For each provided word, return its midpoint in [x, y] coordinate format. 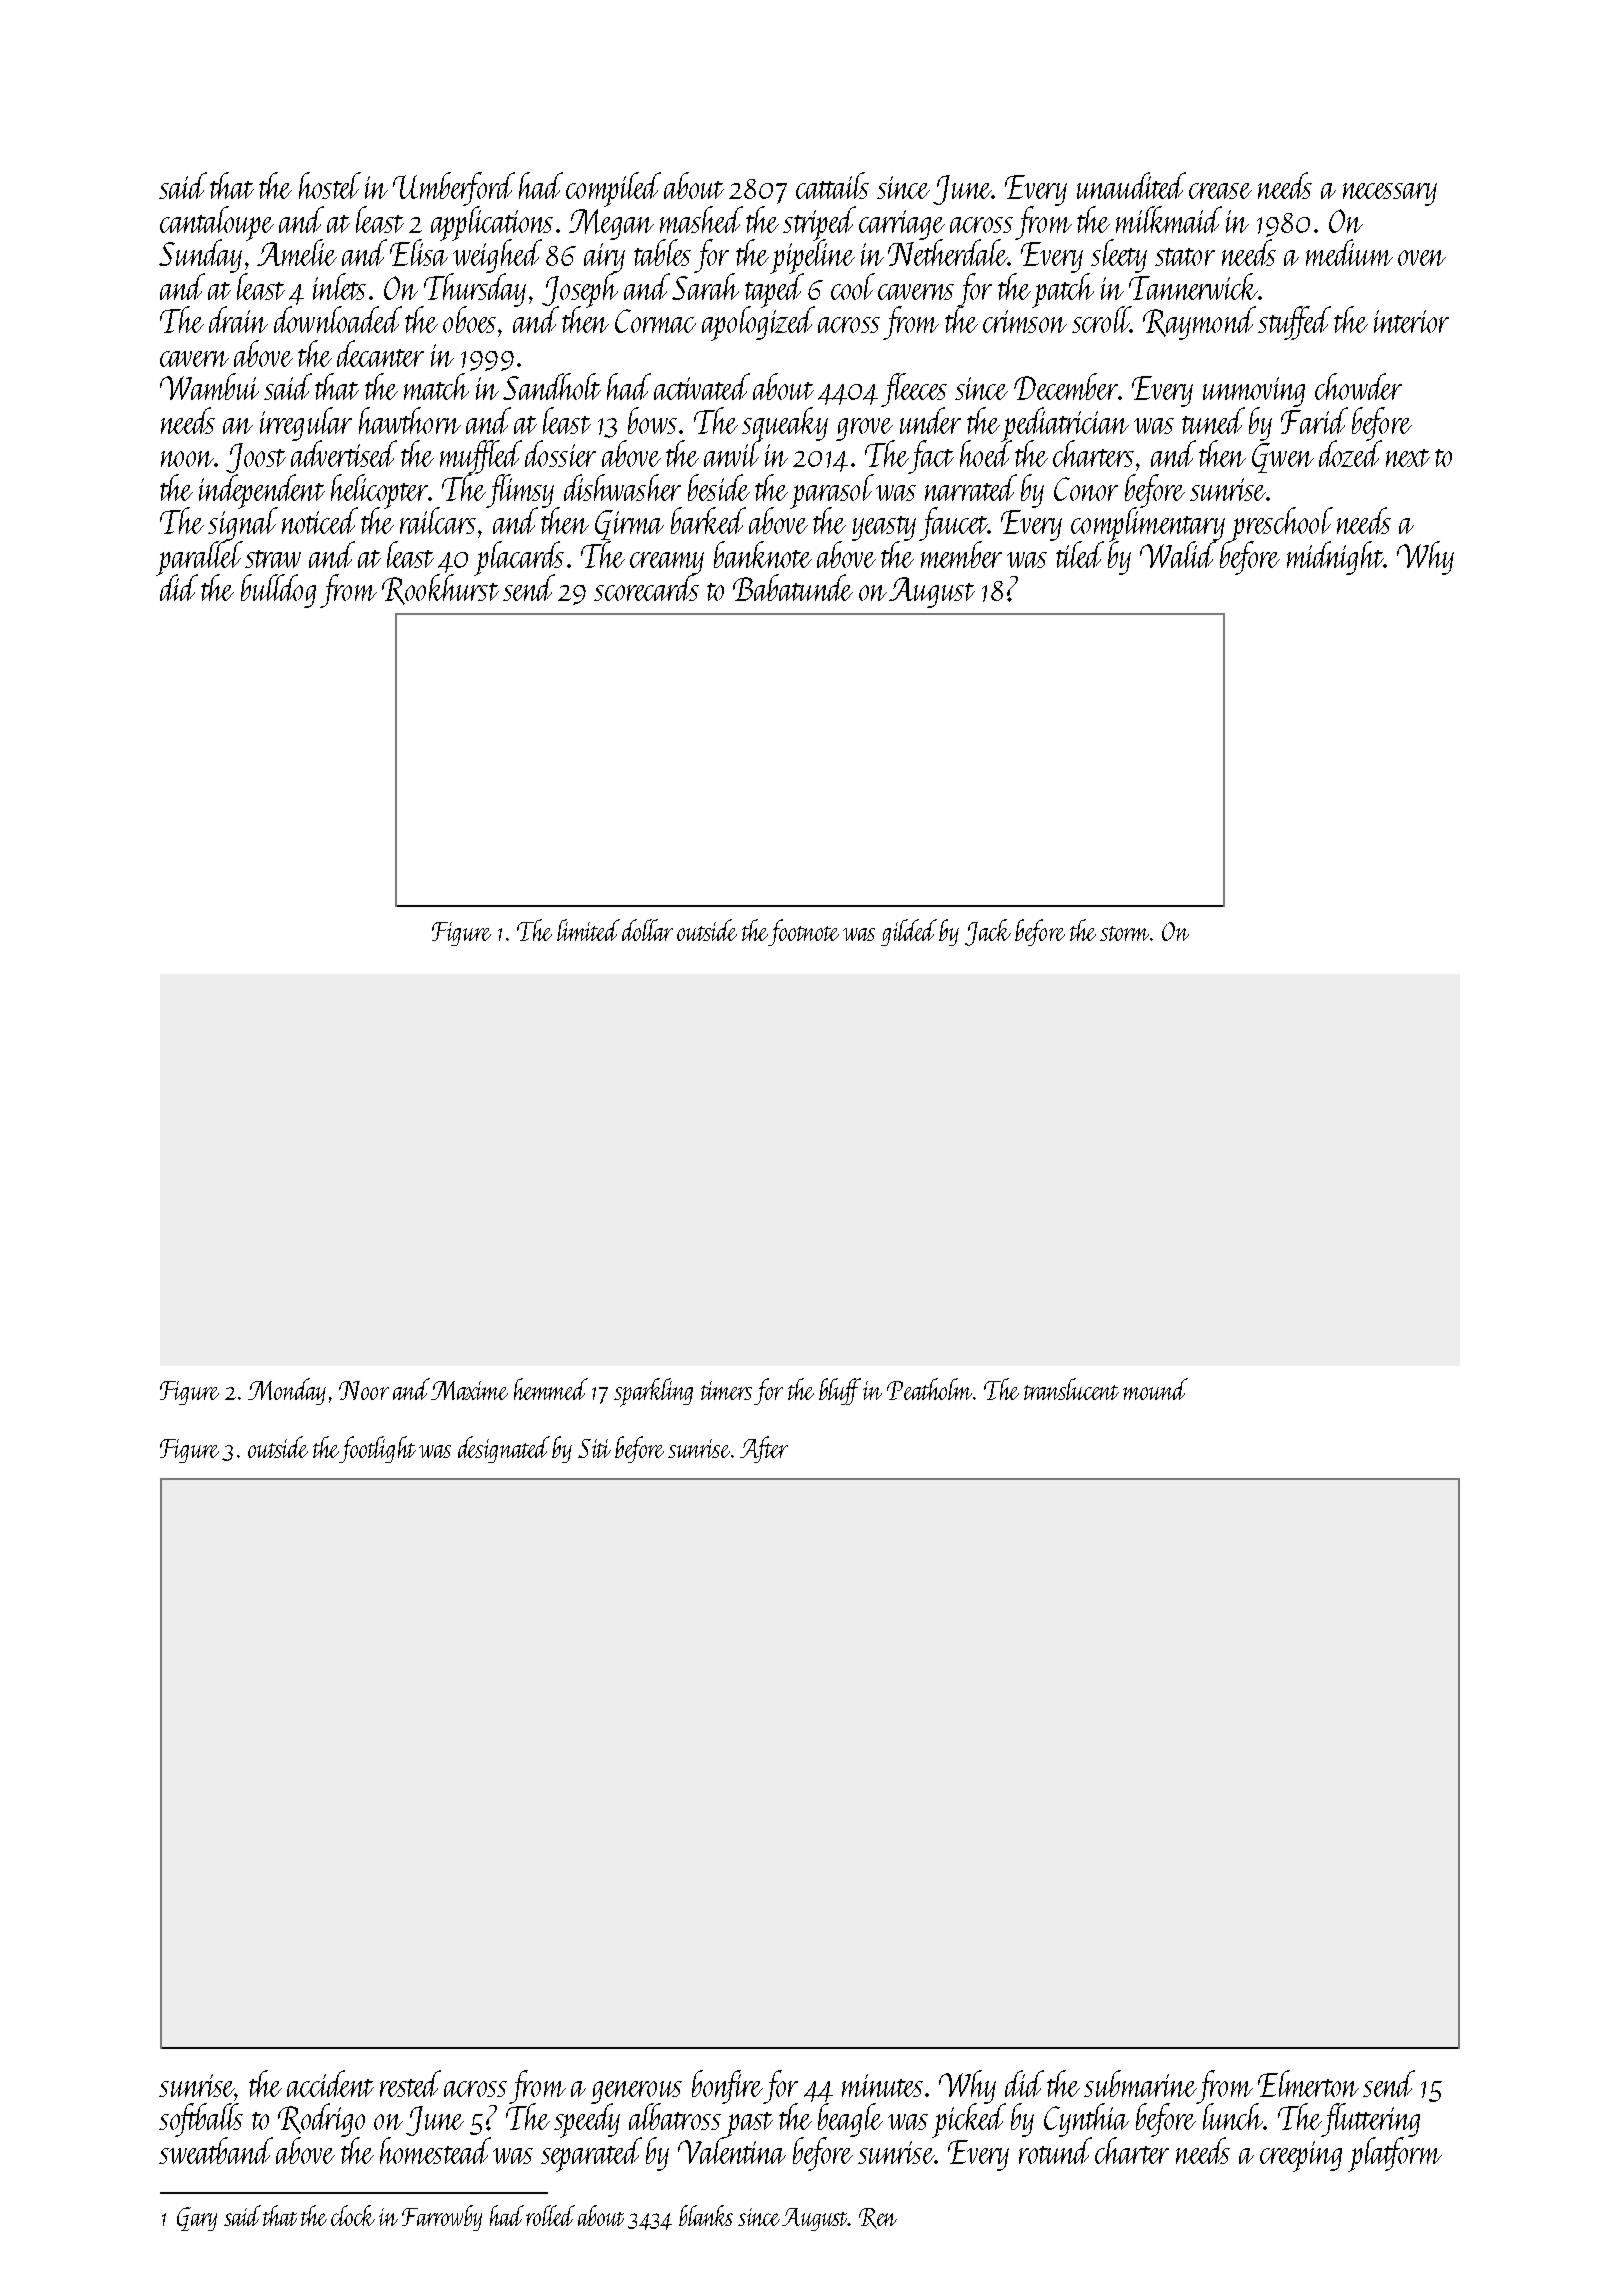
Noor [364, 1390]
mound [1155, 1389]
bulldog [278, 591]
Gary [197, 2219]
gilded [909, 932]
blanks [706, 2215]
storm [1124, 933]
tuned [1213, 420]
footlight [378, 1449]
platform [1395, 2154]
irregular [306, 423]
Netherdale [948, 252]
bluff [841, 1391]
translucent [1071, 1389]
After [764, 1449]
